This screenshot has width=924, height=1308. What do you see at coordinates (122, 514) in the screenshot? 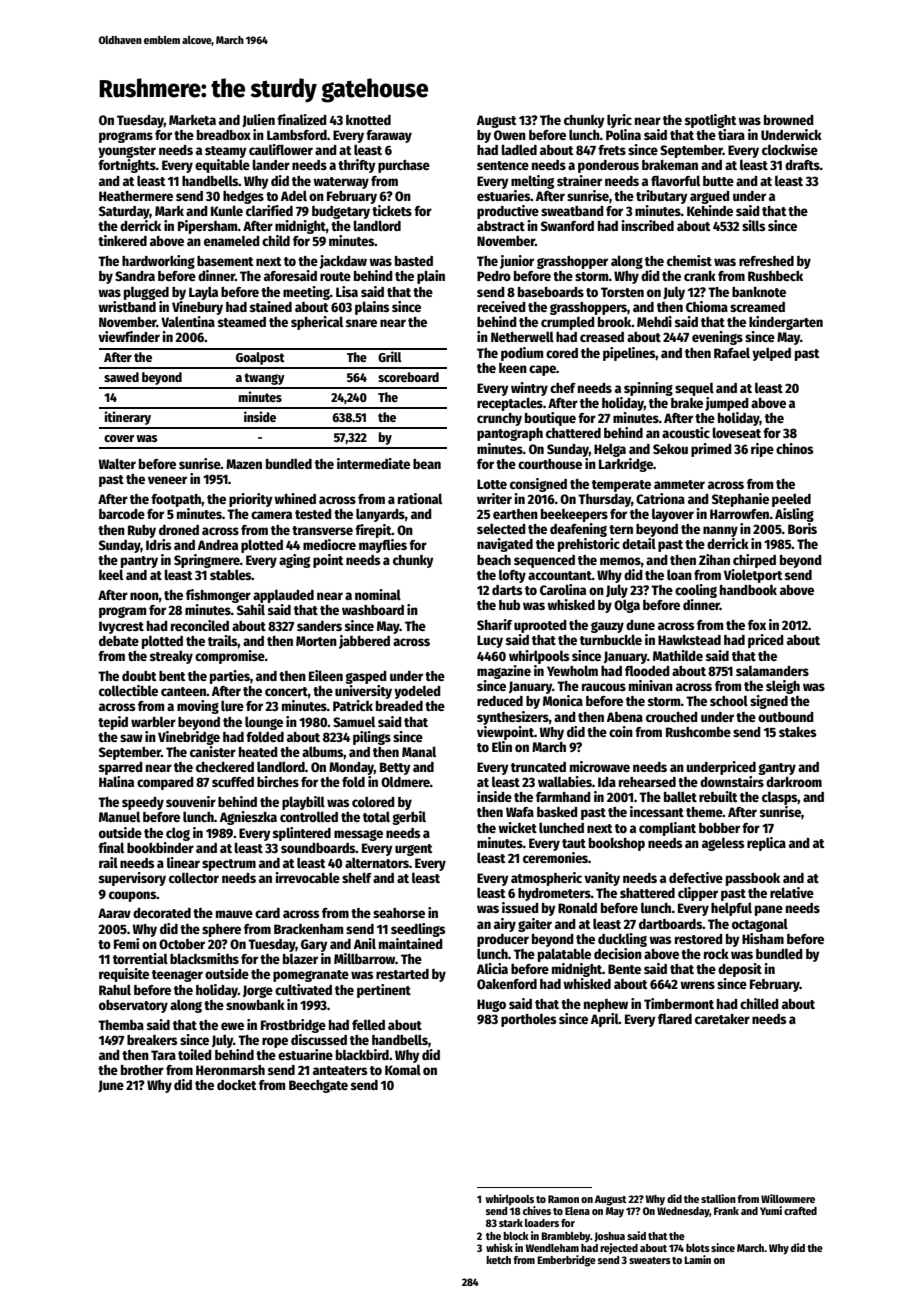
I see `barcode` at bounding box center [122, 514].
